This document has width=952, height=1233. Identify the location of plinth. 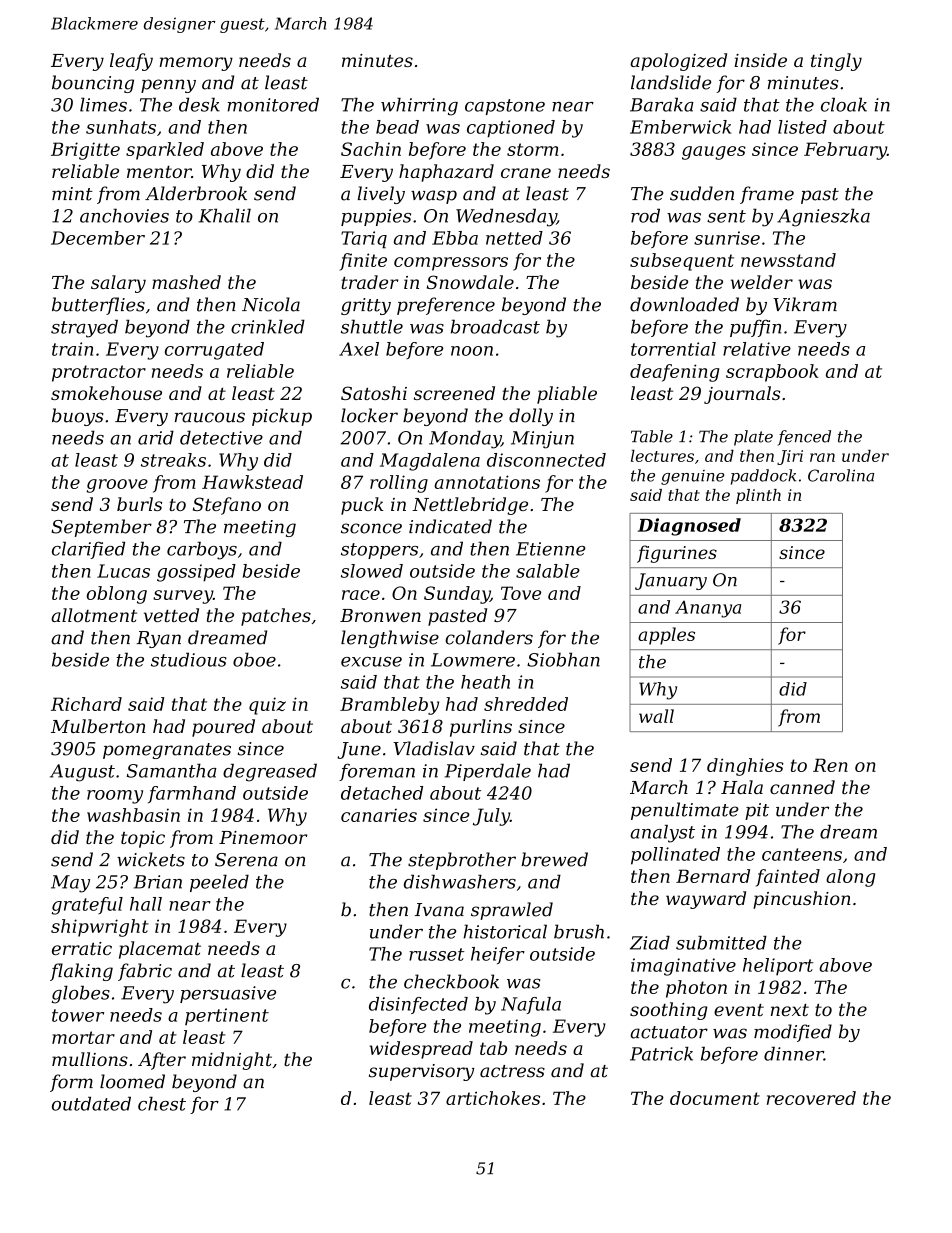
(758, 496).
